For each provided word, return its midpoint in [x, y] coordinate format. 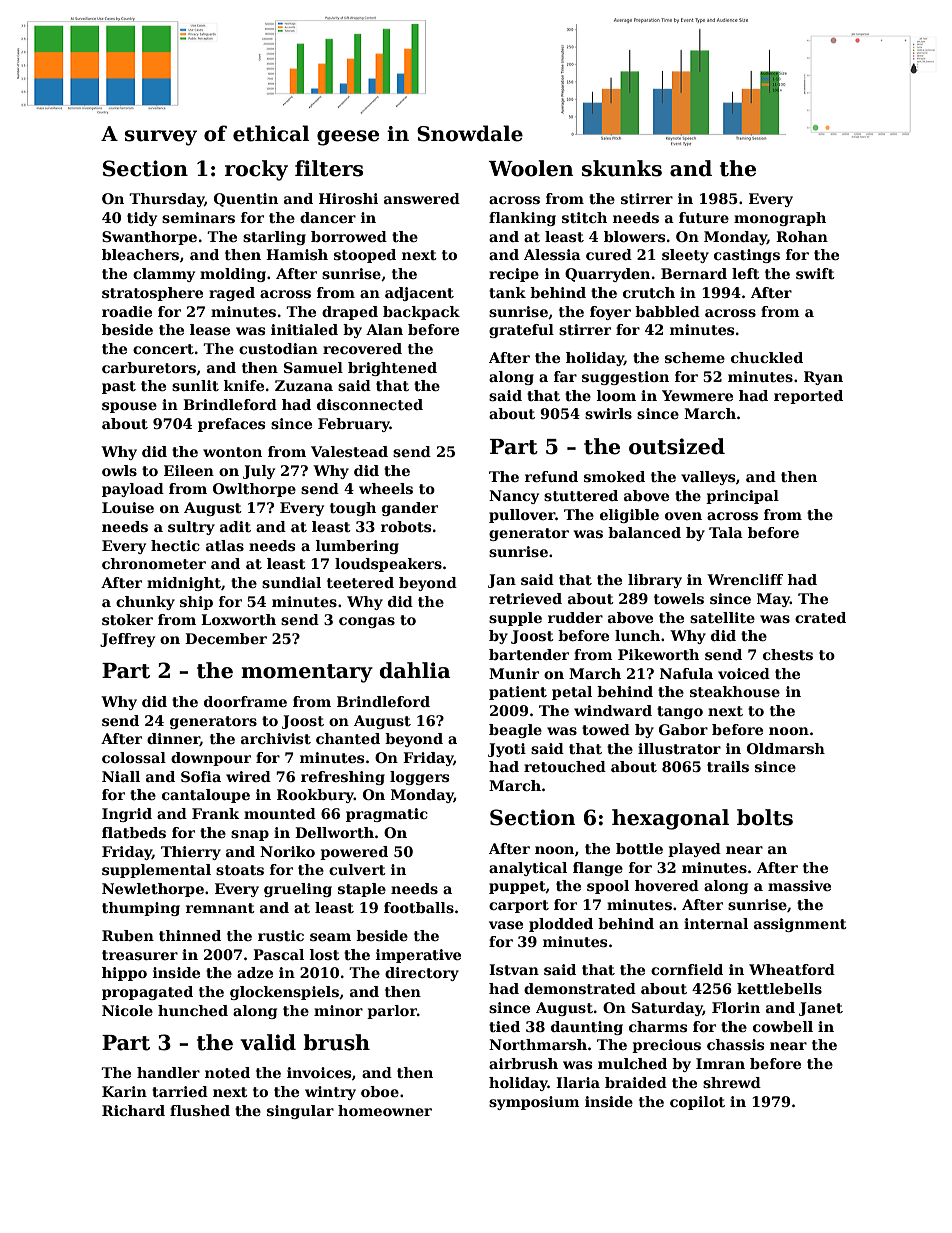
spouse [129, 407]
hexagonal [670, 819]
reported [808, 397]
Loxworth [238, 619]
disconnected [370, 404]
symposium [534, 1103]
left [746, 273]
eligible [629, 516]
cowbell [783, 1026]
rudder [575, 617]
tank [507, 292]
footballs [419, 907]
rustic [281, 935]
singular [300, 1112]
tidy [142, 219]
